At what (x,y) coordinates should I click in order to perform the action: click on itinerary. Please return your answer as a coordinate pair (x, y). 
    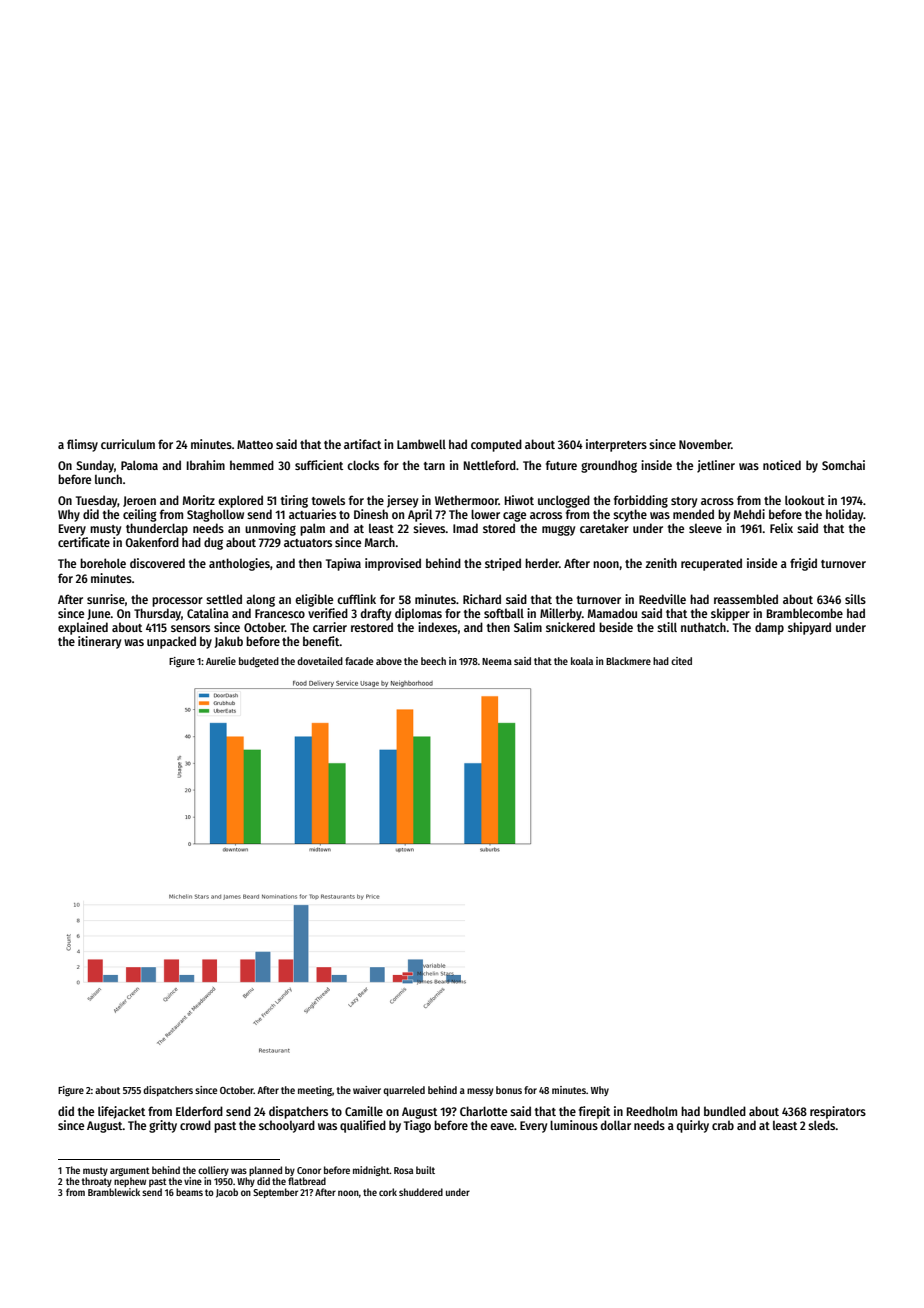
    Looking at the image, I should click on (99, 642).
